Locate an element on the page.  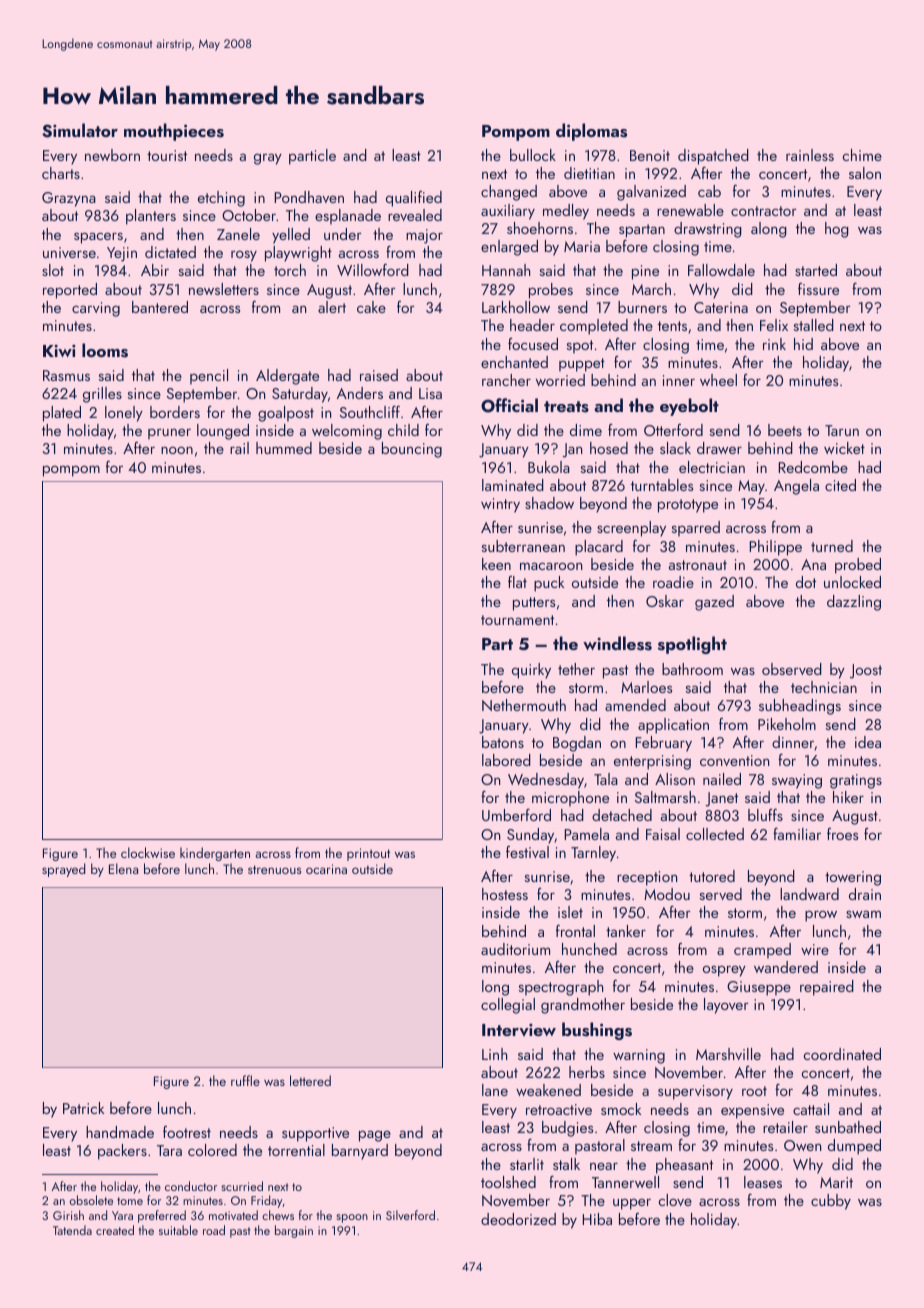
gray is located at coordinates (268, 159).
